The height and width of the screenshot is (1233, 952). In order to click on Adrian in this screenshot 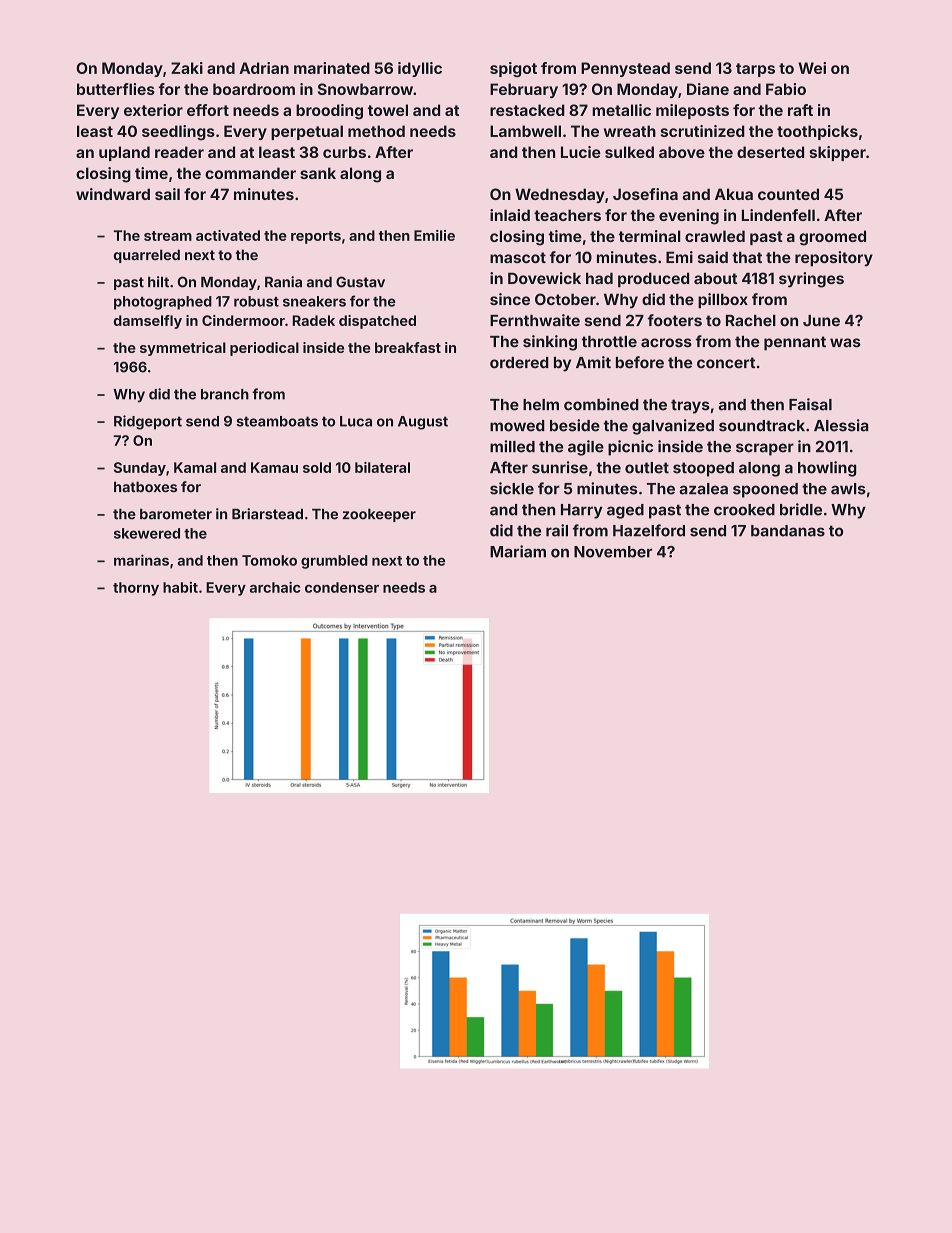, I will do `click(264, 68)`.
